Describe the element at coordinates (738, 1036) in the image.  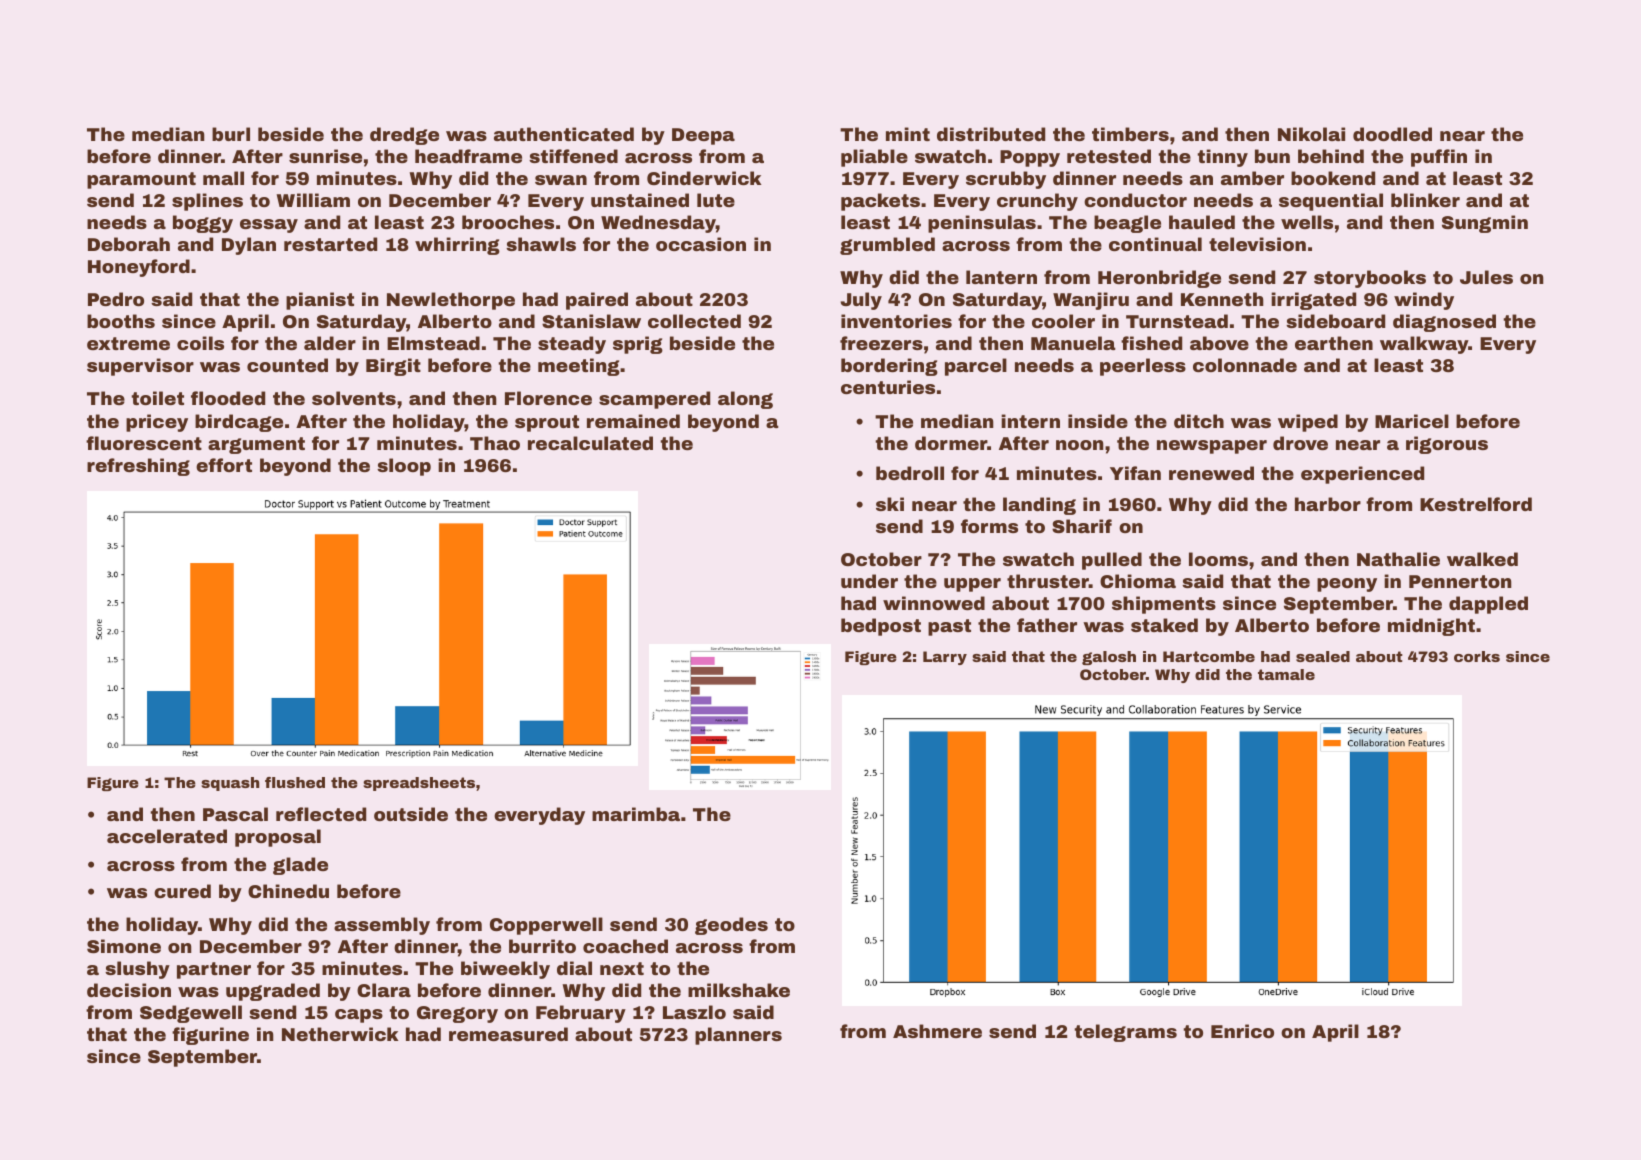
I see `planners` at that location.
